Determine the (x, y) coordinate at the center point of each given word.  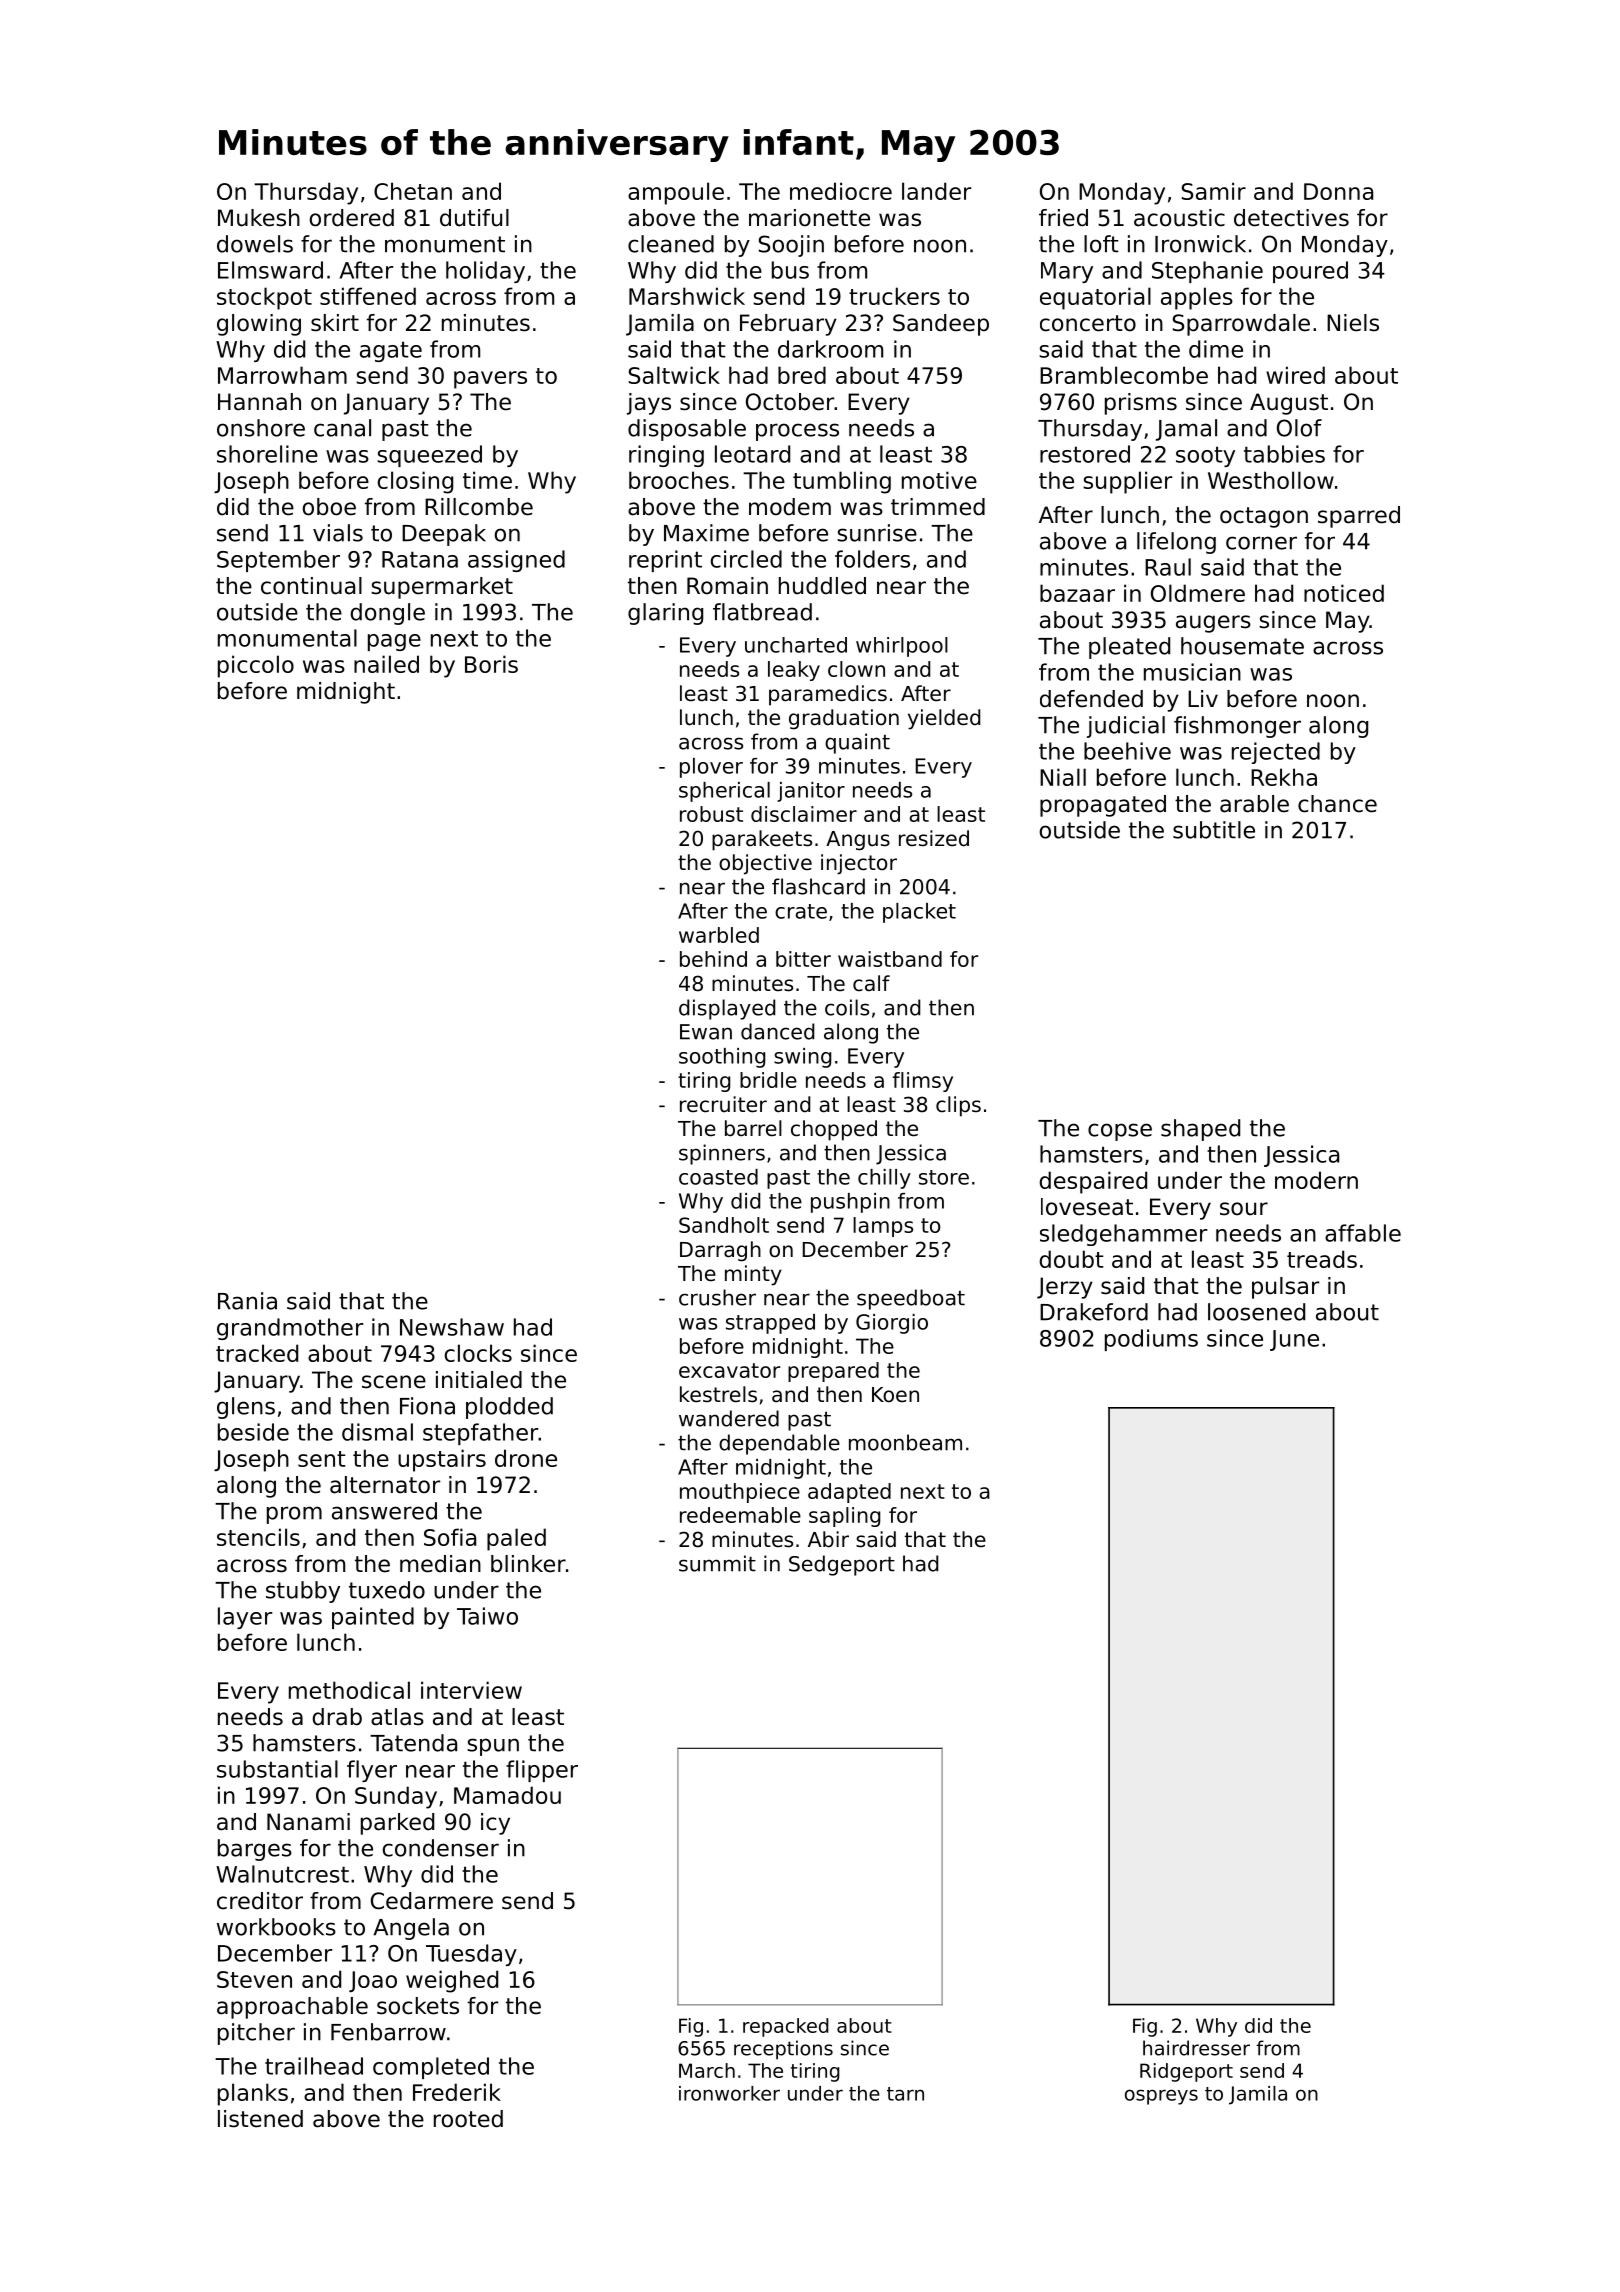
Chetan (413, 191)
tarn (905, 2094)
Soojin (791, 246)
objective (765, 864)
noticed (1344, 593)
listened (260, 2119)
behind (713, 959)
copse (1120, 1132)
